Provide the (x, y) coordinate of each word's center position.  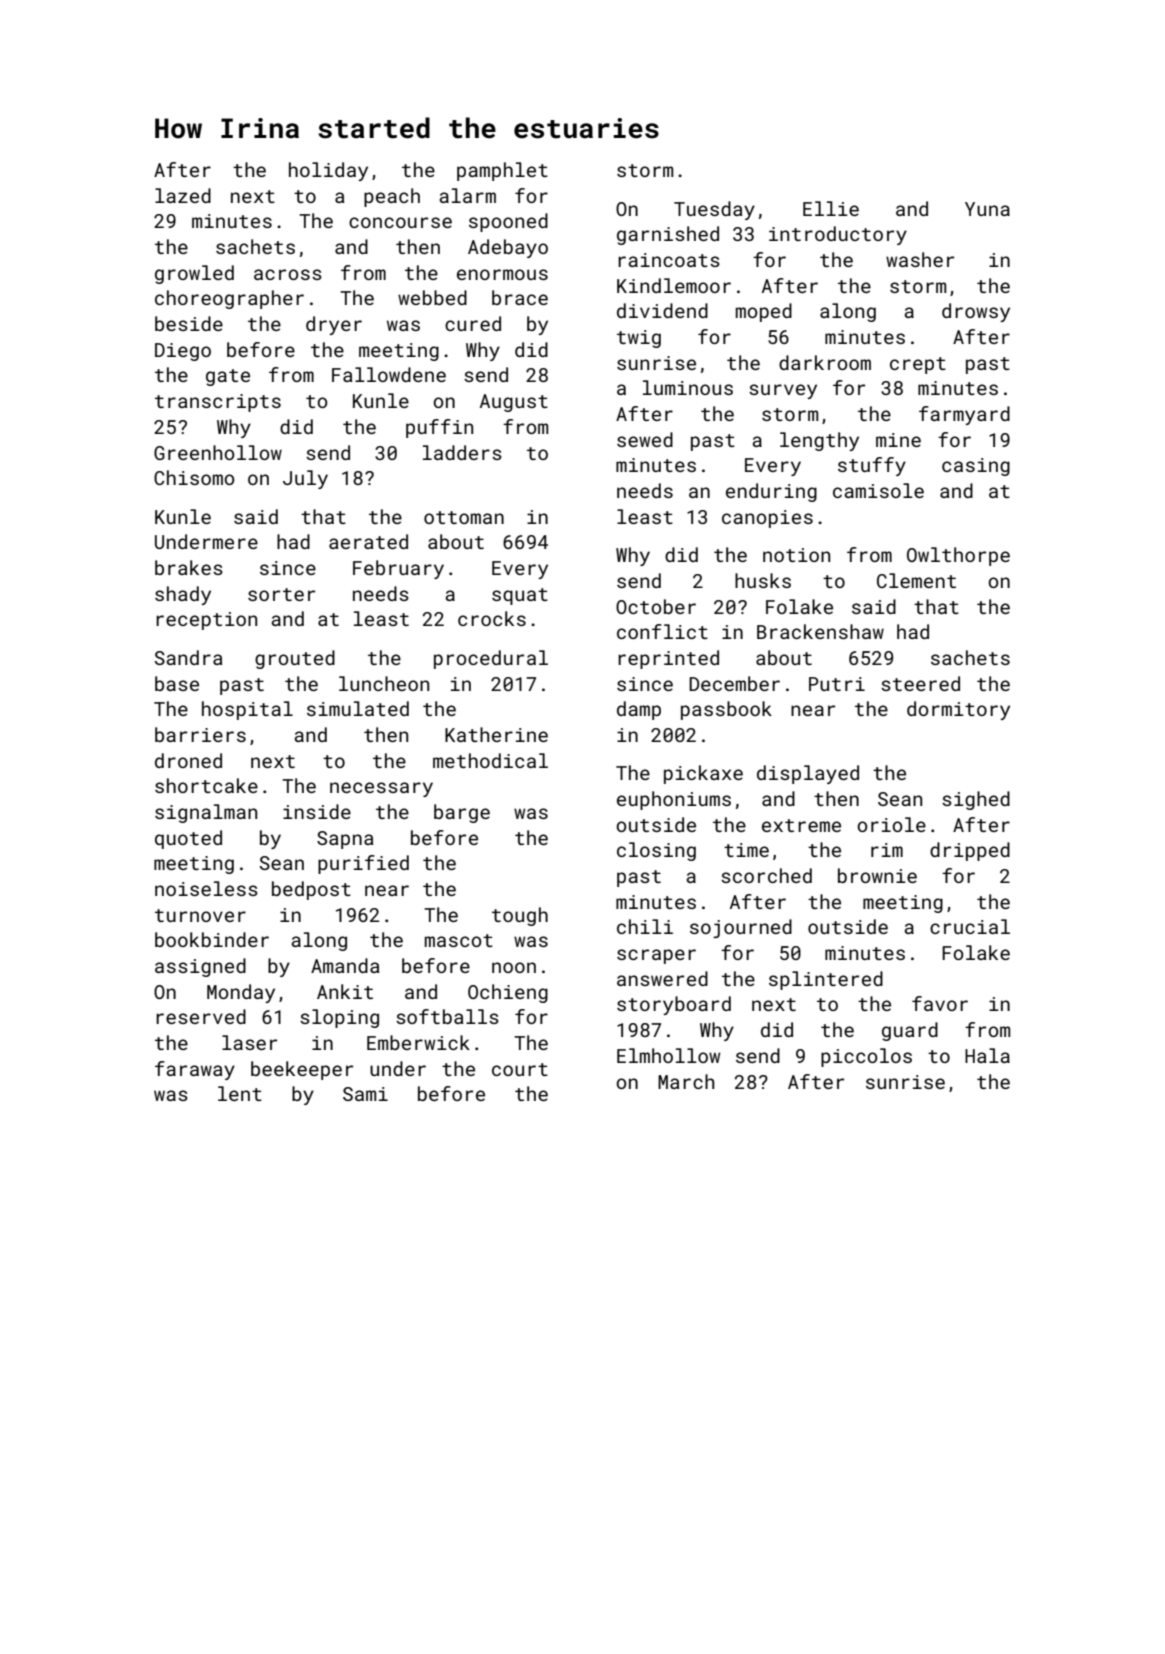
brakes (189, 567)
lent (240, 1093)
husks (763, 580)
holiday (328, 171)
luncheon (384, 683)
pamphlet (502, 171)
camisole (878, 490)
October (656, 606)
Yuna (987, 209)
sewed (645, 439)
